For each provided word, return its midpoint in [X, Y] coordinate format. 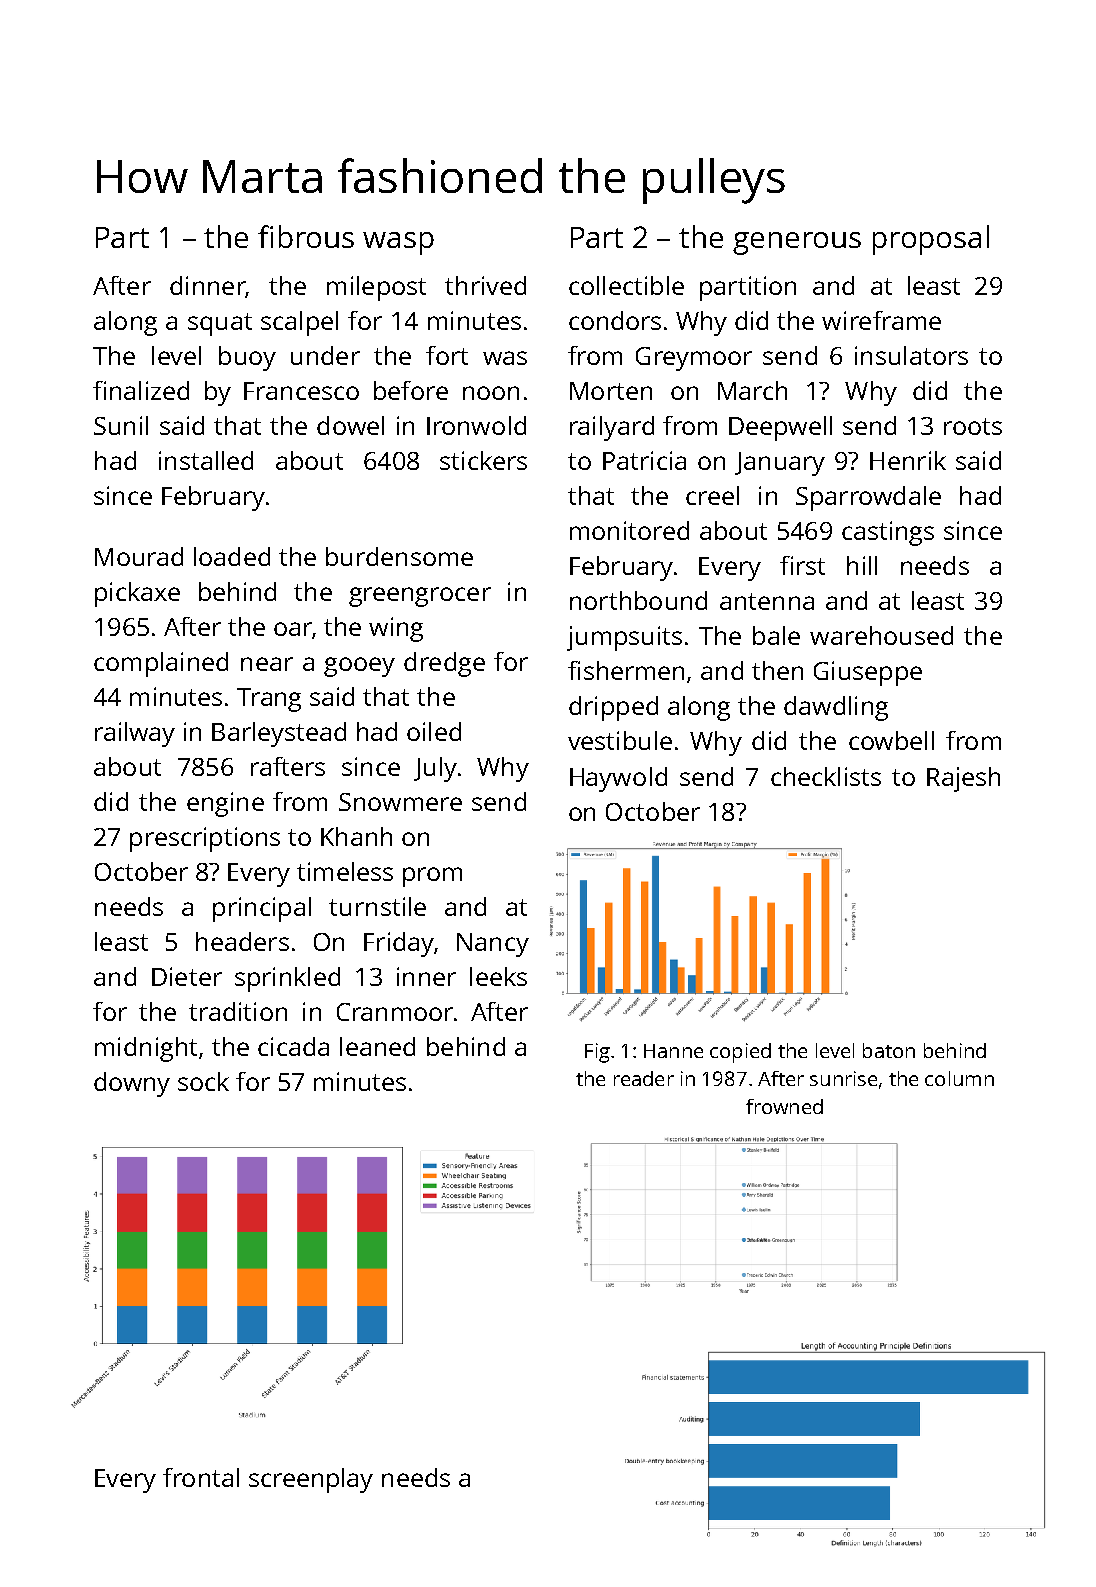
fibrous [306, 236]
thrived [485, 285]
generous [797, 243]
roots [973, 426]
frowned [784, 1106]
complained [161, 664]
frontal [201, 1477]
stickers [483, 460]
